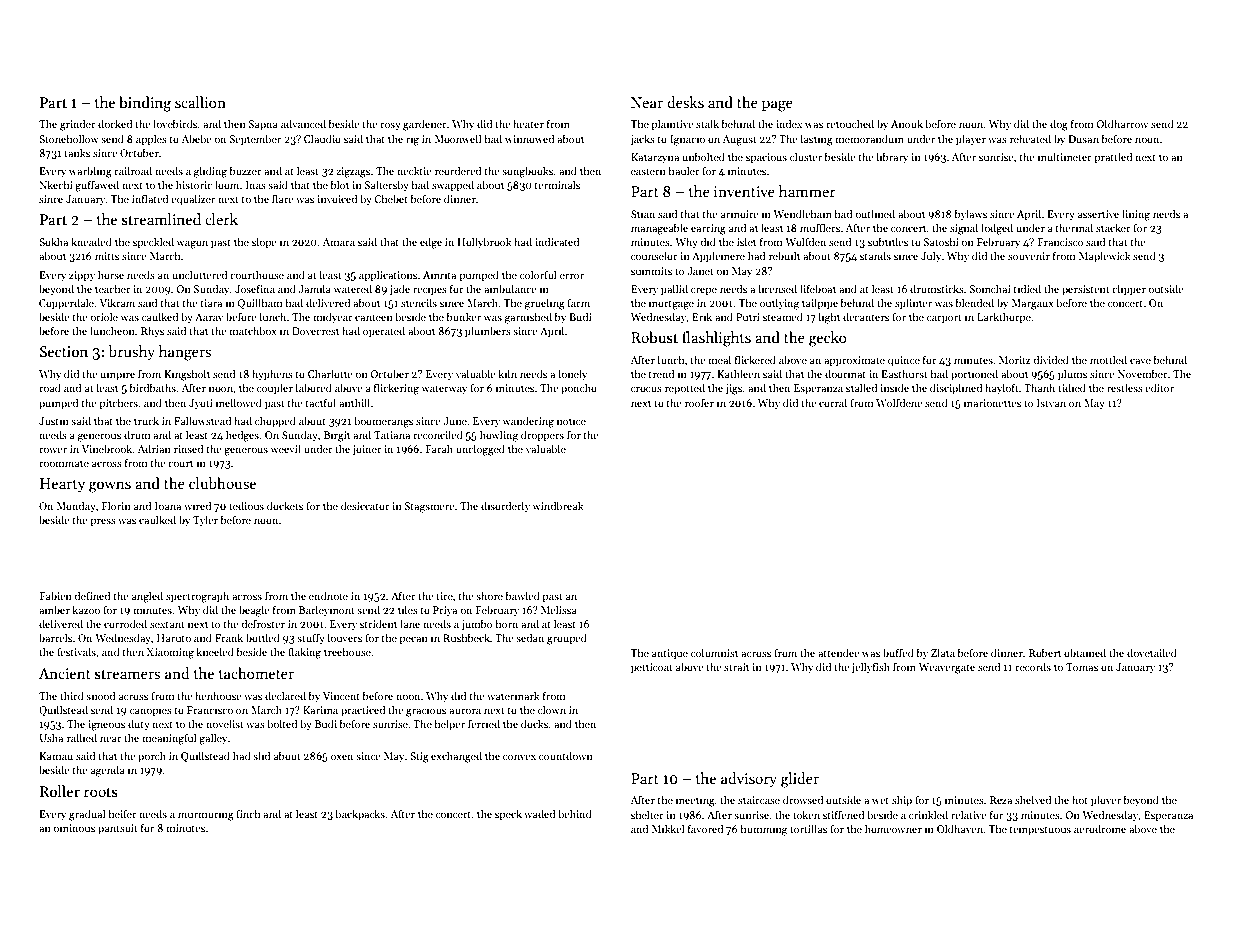 The width and height of the screenshot is (1233, 952). What do you see at coordinates (64, 463) in the screenshot?
I see `roommate` at bounding box center [64, 463].
